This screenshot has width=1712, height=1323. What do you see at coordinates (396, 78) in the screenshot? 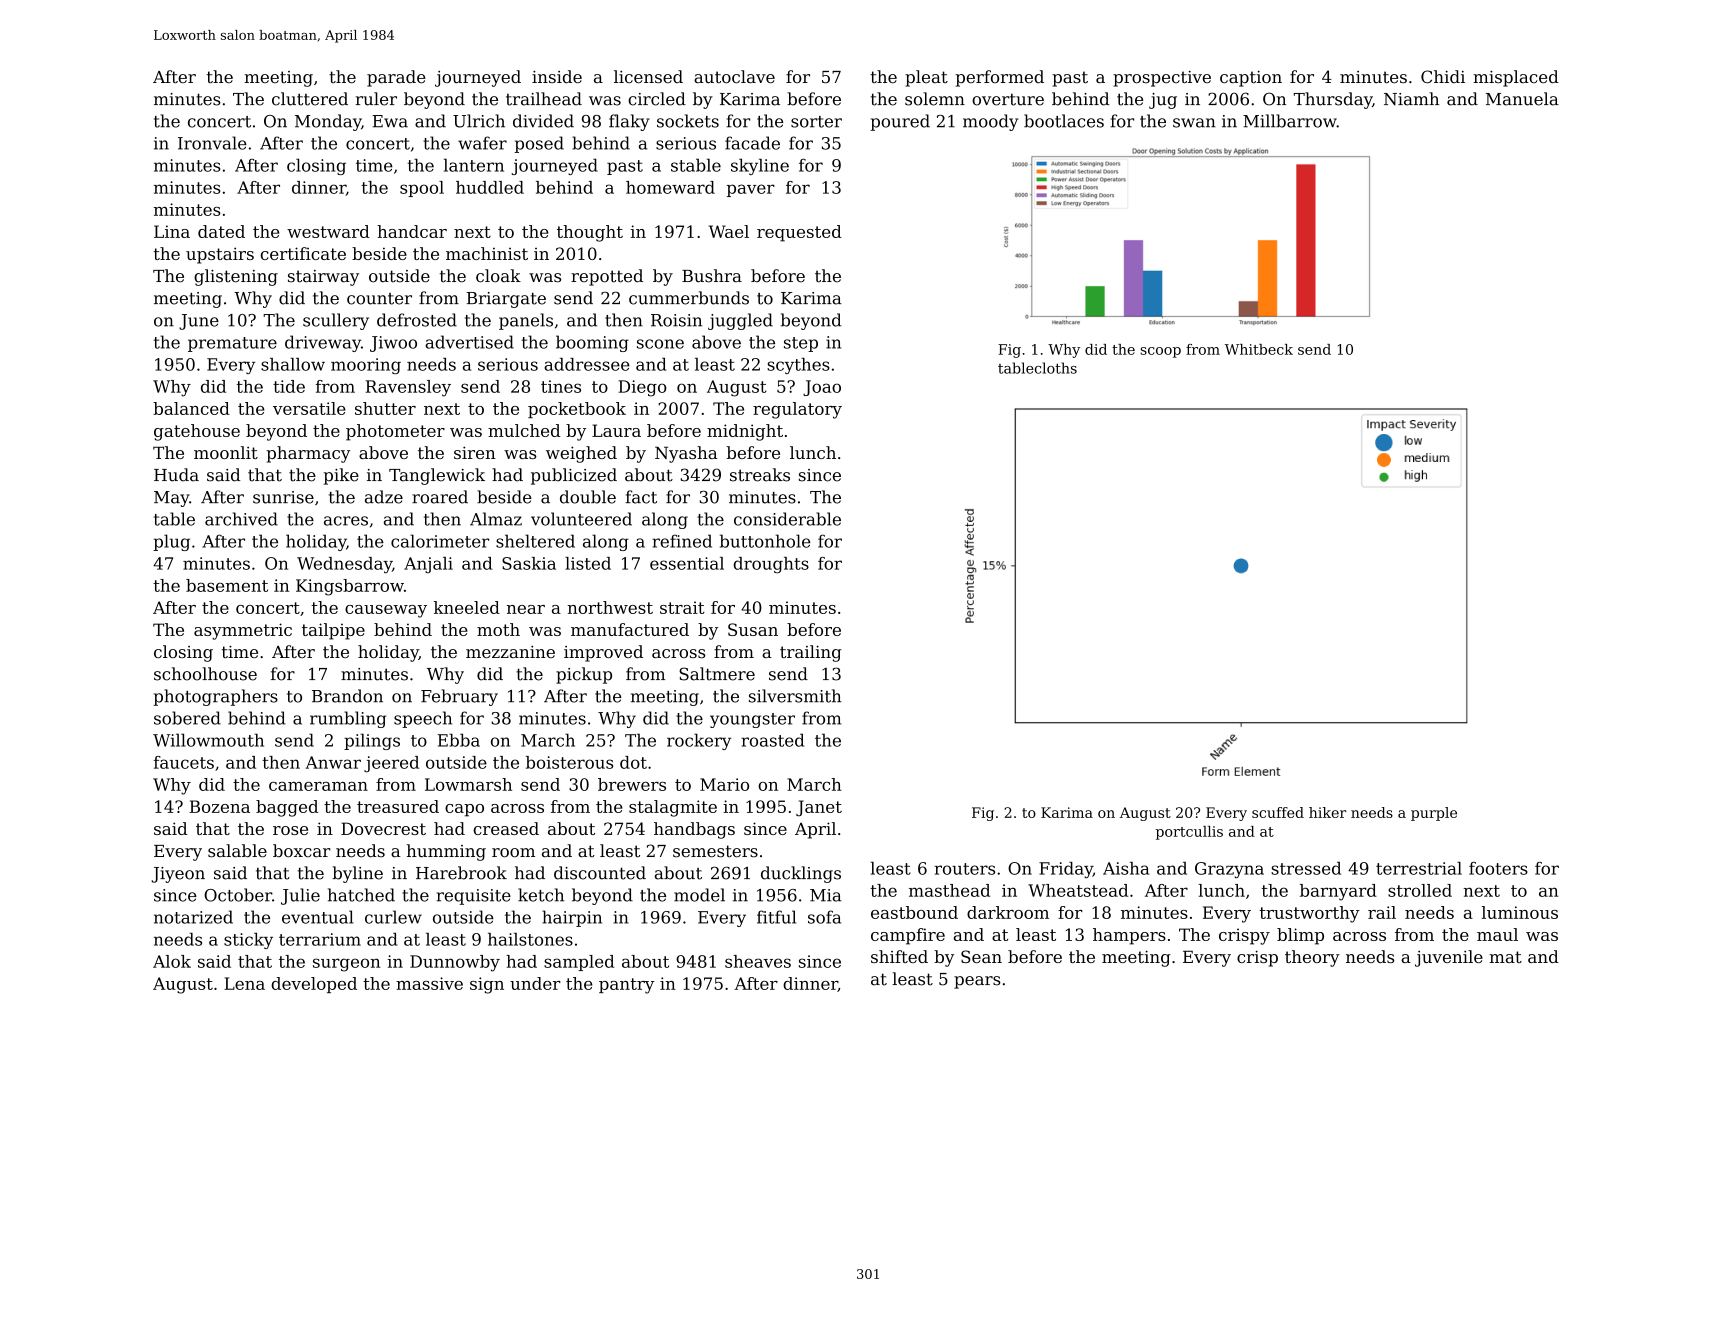
I see `parade` at bounding box center [396, 78].
